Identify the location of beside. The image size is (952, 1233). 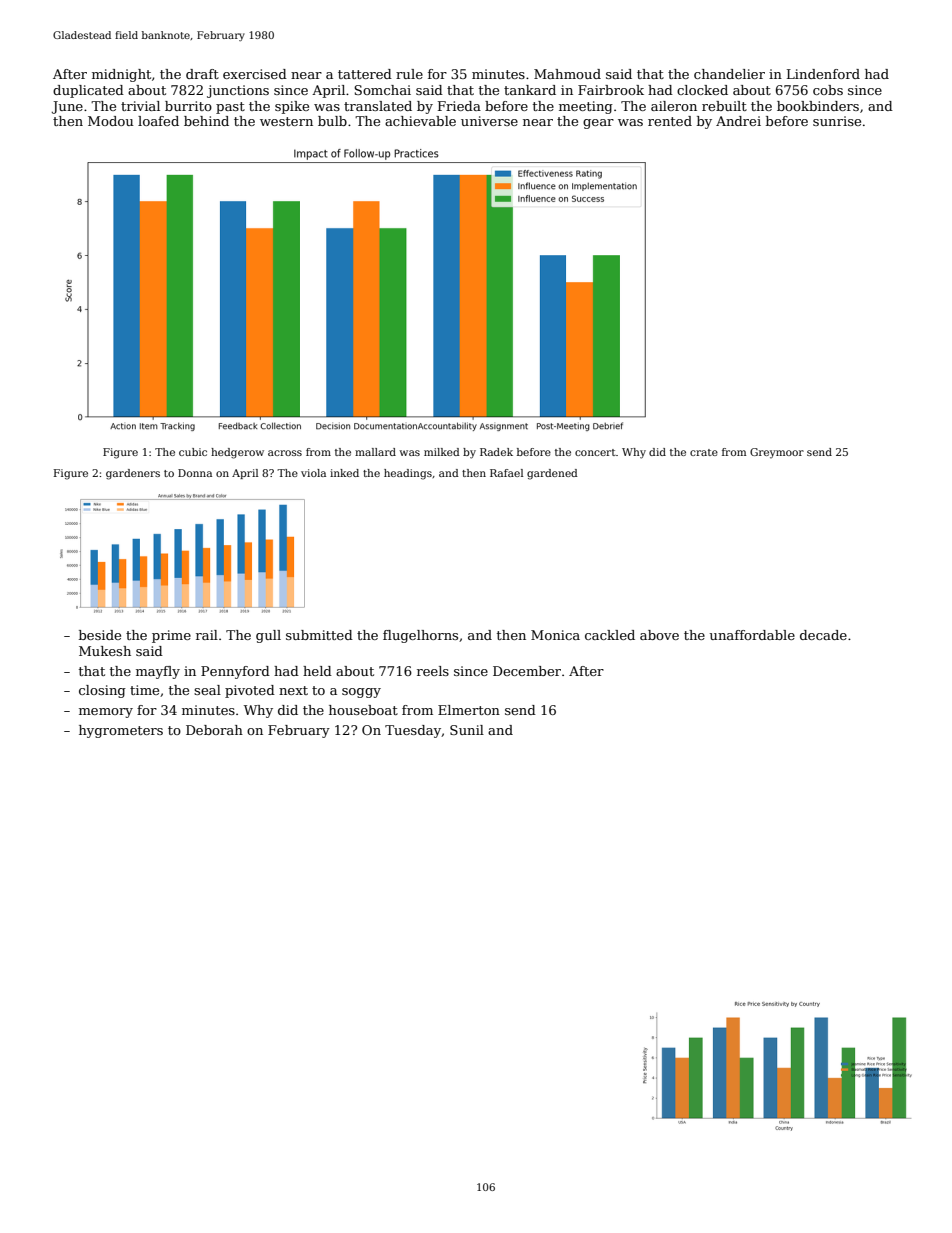
(100, 635).
